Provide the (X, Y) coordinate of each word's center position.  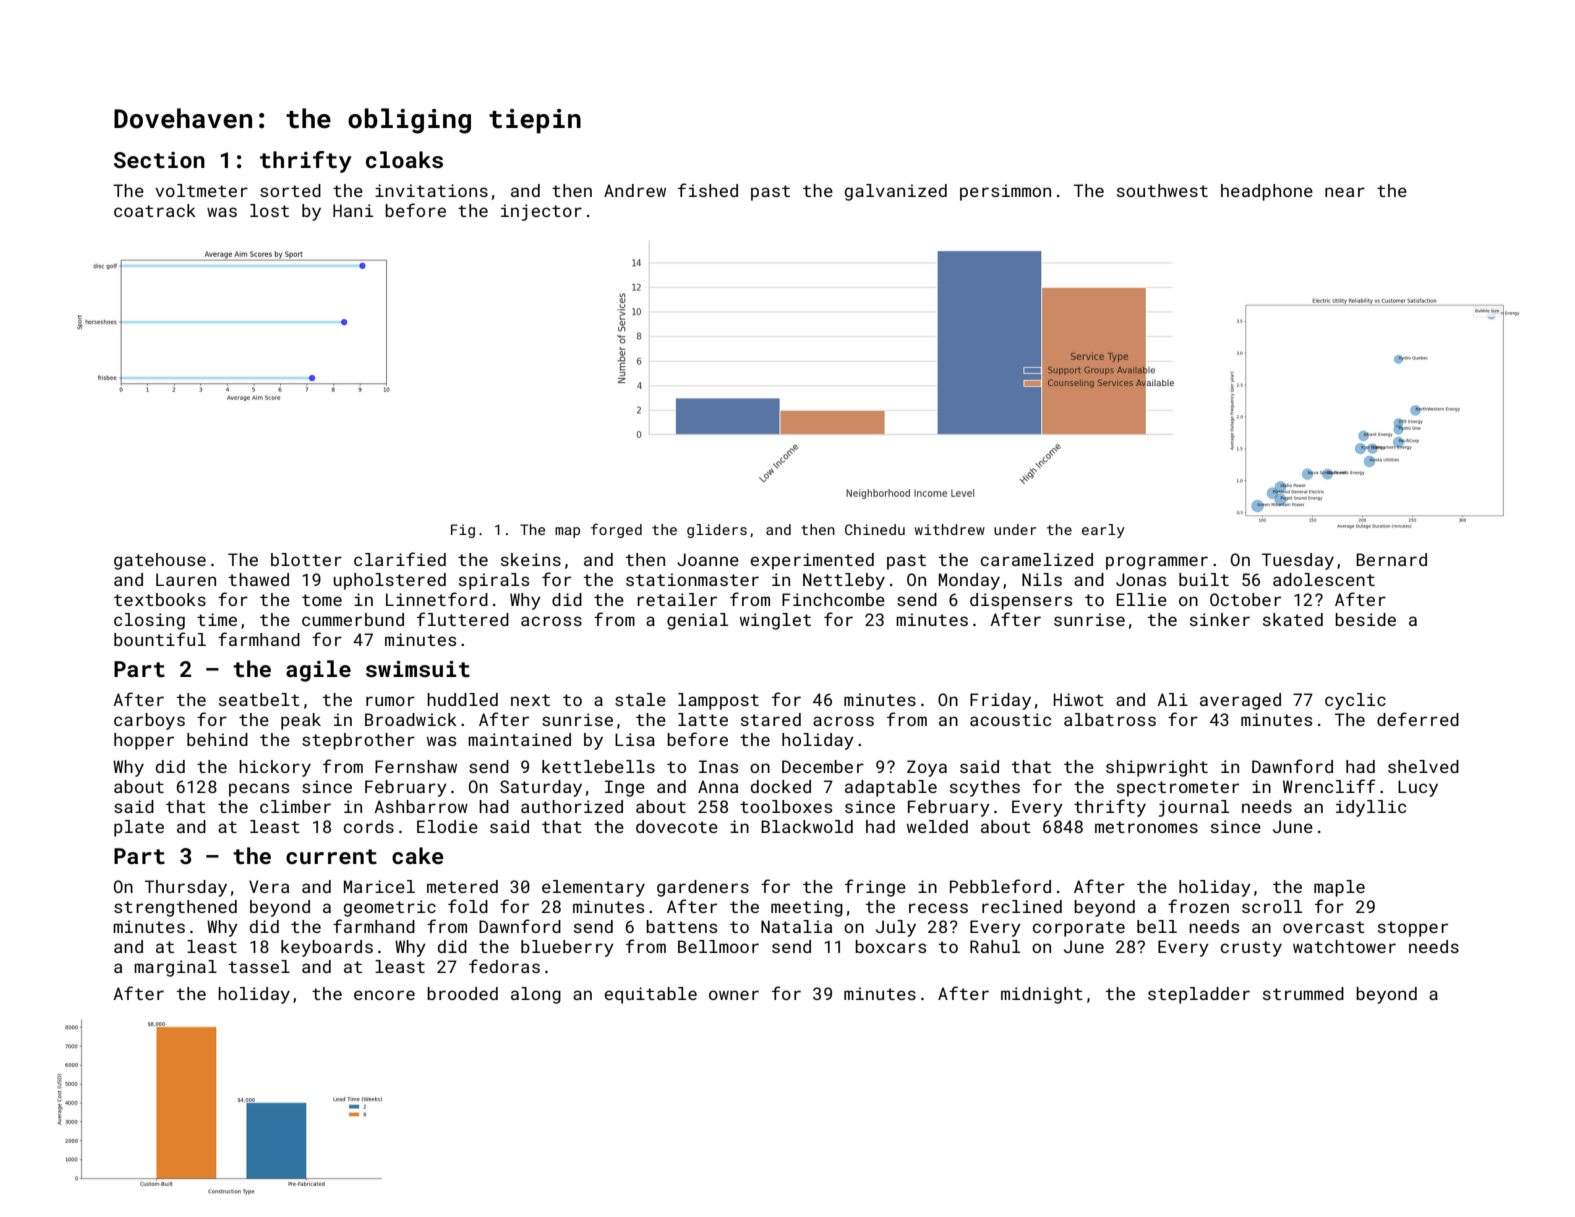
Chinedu (875, 529)
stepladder (1199, 995)
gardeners (703, 888)
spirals (494, 581)
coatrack (155, 210)
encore (384, 995)
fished (708, 190)
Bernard (1391, 559)
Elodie (447, 826)
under (1015, 529)
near (1345, 192)
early (1103, 531)
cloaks (404, 159)
